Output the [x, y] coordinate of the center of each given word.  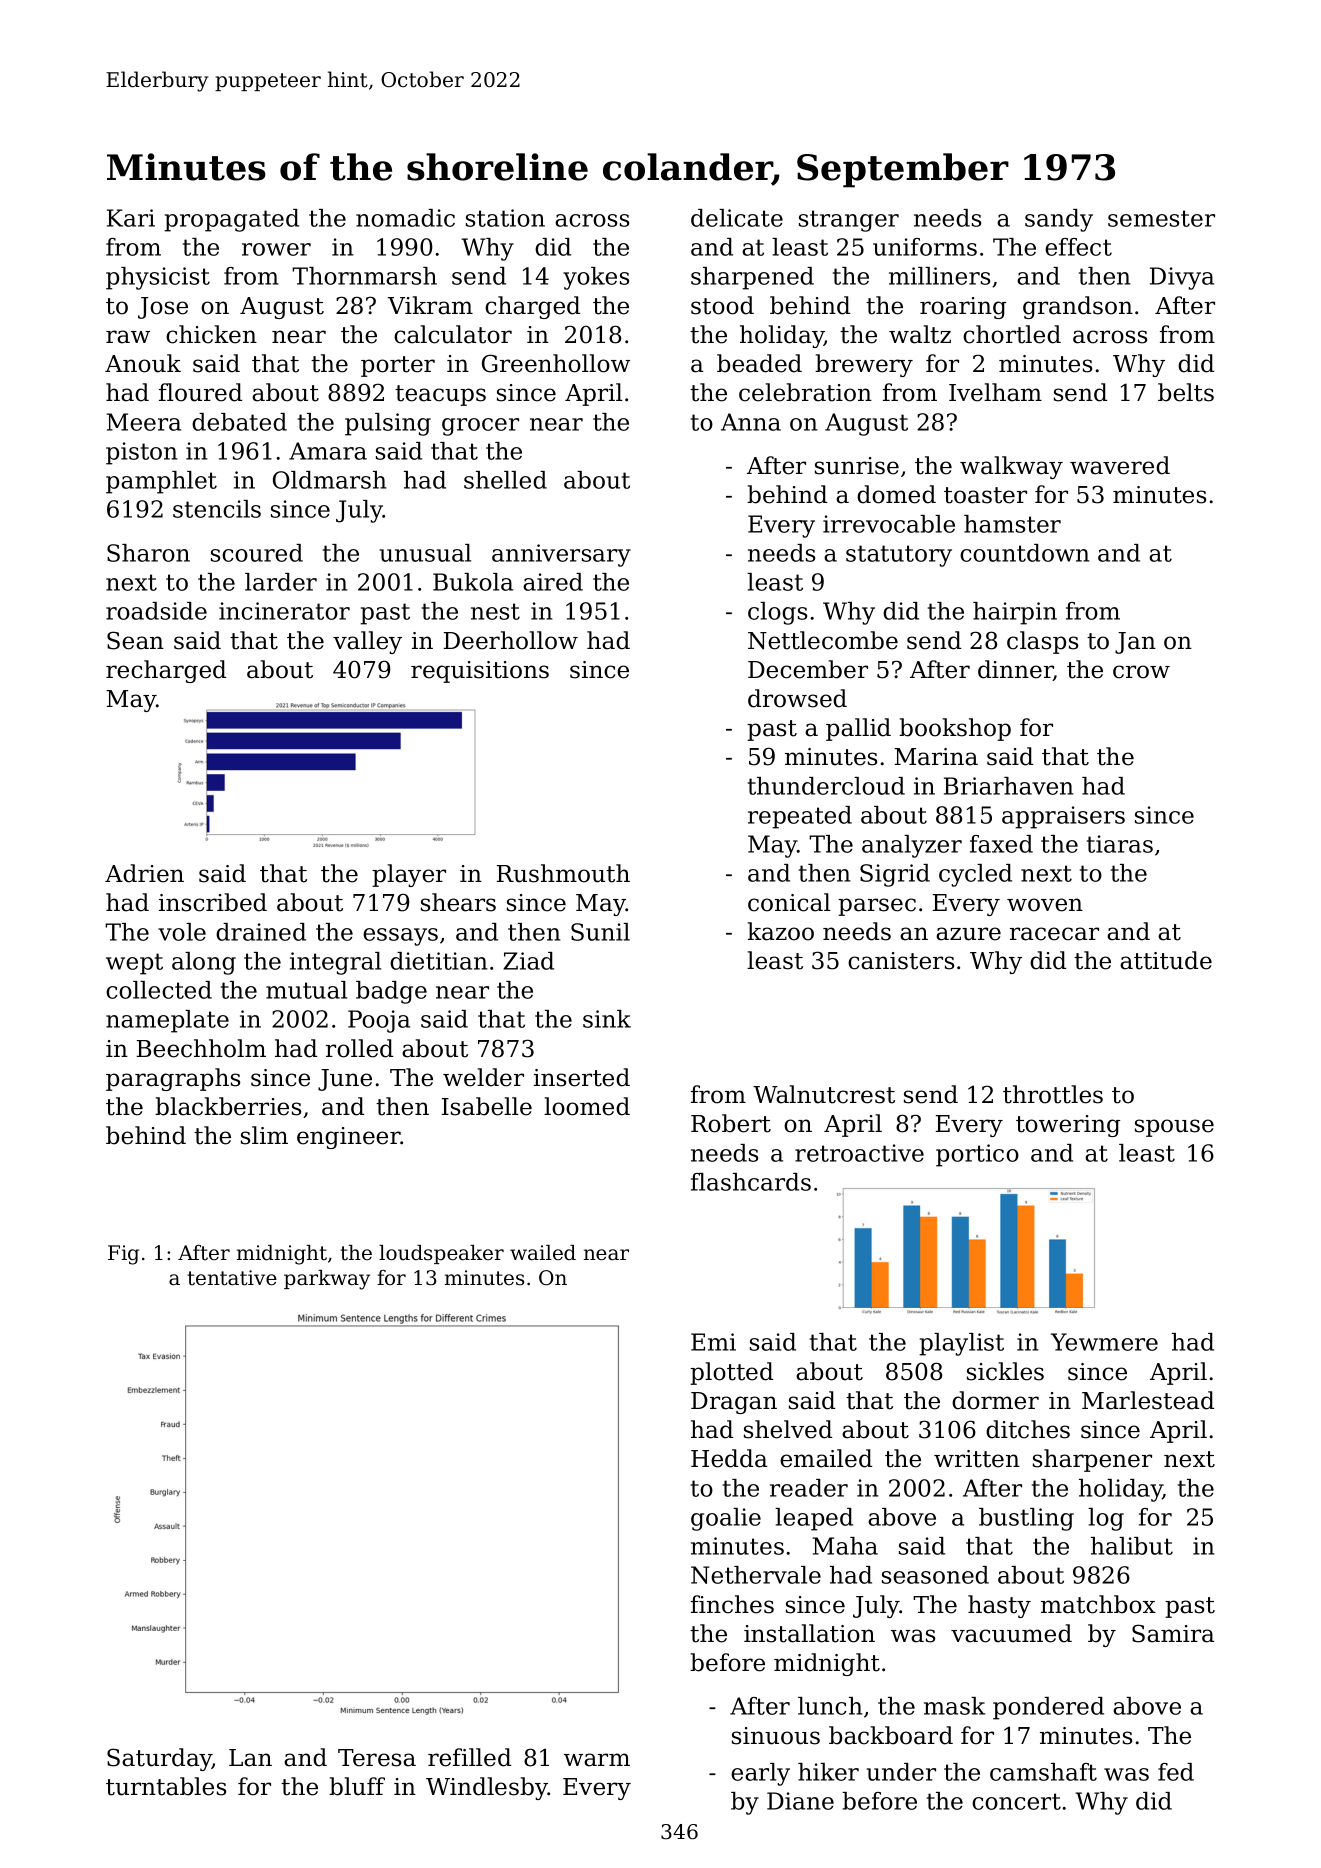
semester [1161, 218]
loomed [587, 1106]
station [505, 218]
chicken [211, 334]
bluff [357, 1786]
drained [261, 932]
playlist [961, 1344]
